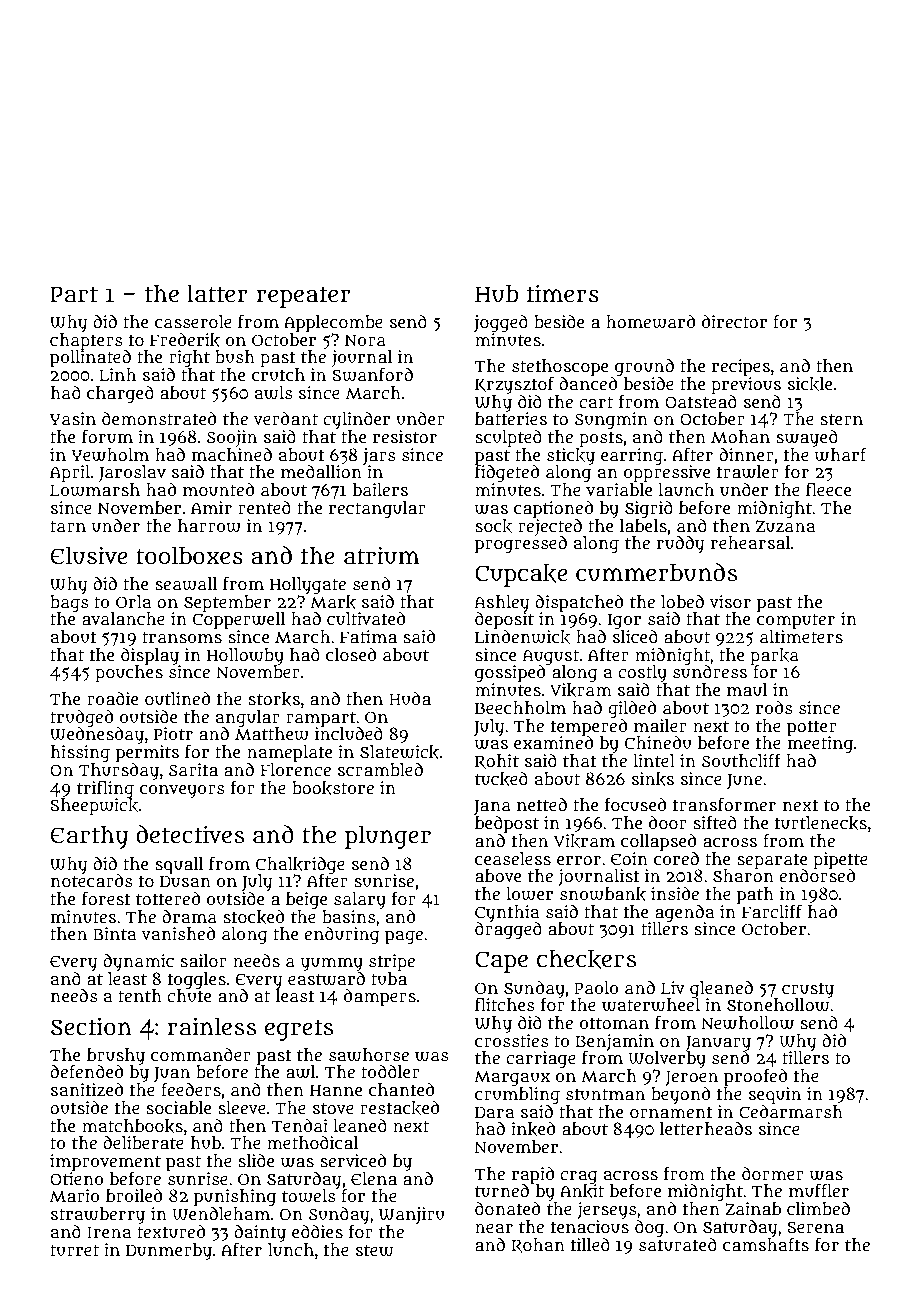 This image has height=1308, width=924. What do you see at coordinates (303, 297) in the image?
I see `repeater` at bounding box center [303, 297].
